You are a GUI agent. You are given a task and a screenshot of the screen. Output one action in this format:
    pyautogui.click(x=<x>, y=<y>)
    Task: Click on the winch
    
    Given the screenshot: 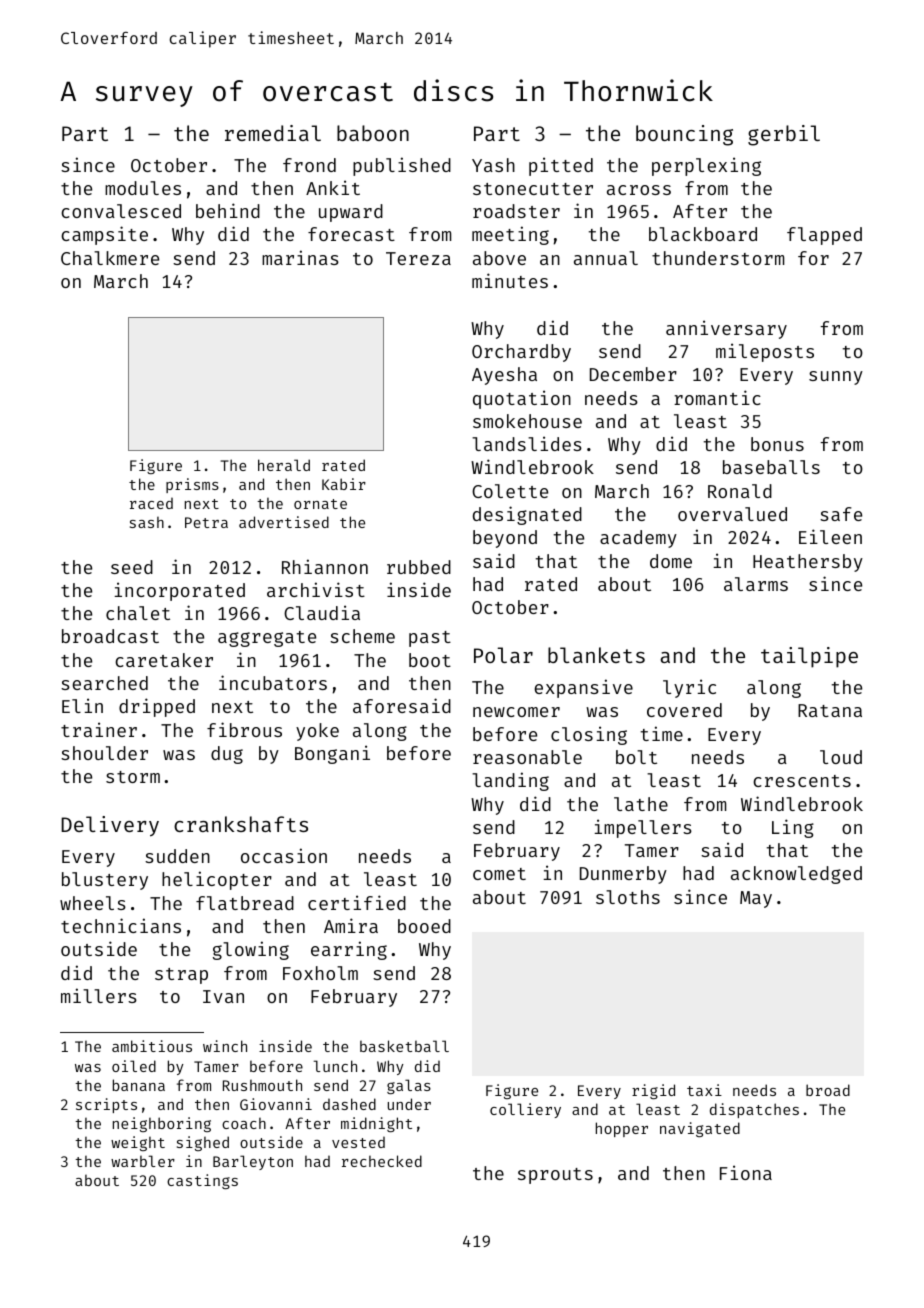 What is the action you would take?
    pyautogui.click(x=225, y=1046)
